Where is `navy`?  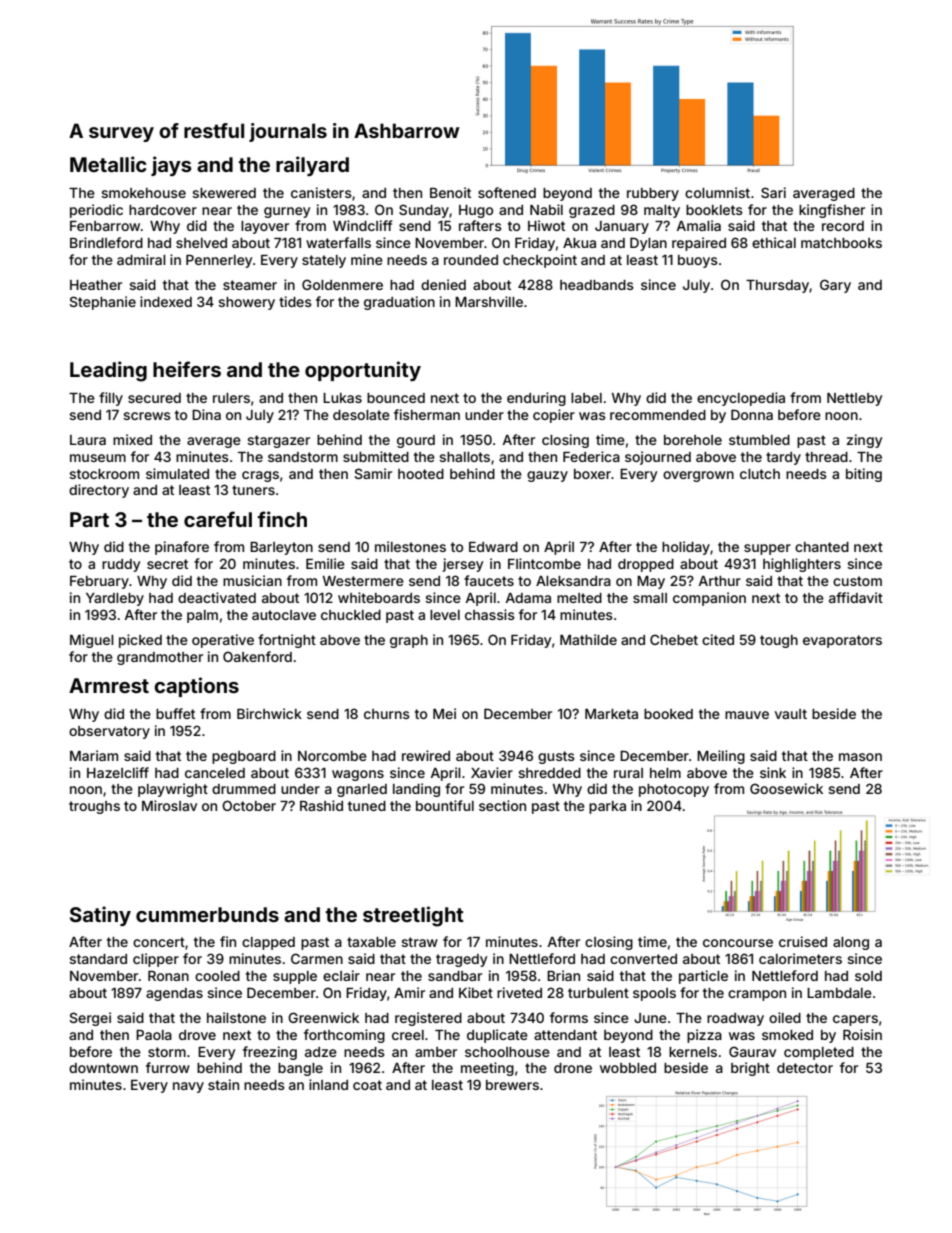 navy is located at coordinates (188, 1087).
